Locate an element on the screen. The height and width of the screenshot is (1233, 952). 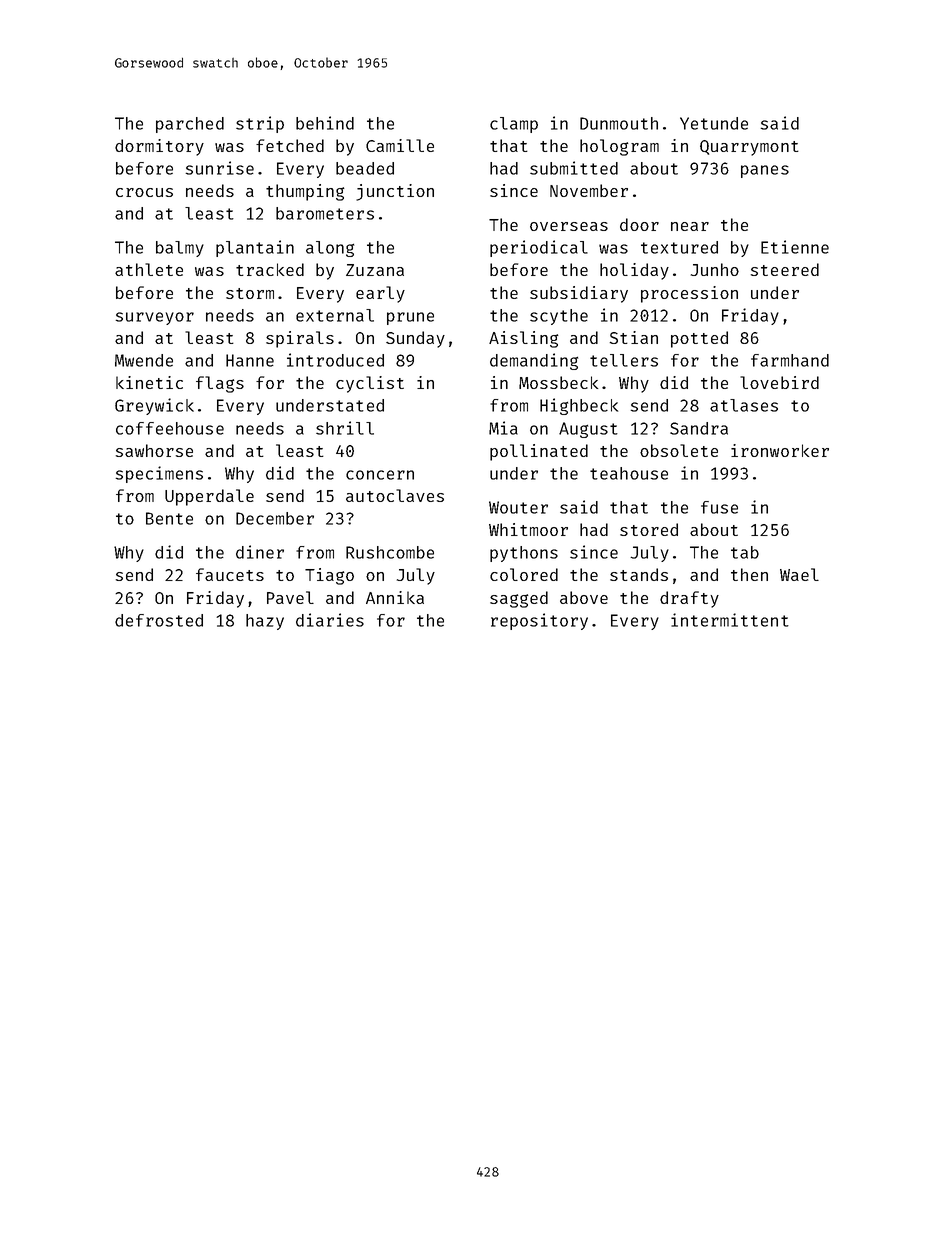
plantain is located at coordinates (255, 248).
